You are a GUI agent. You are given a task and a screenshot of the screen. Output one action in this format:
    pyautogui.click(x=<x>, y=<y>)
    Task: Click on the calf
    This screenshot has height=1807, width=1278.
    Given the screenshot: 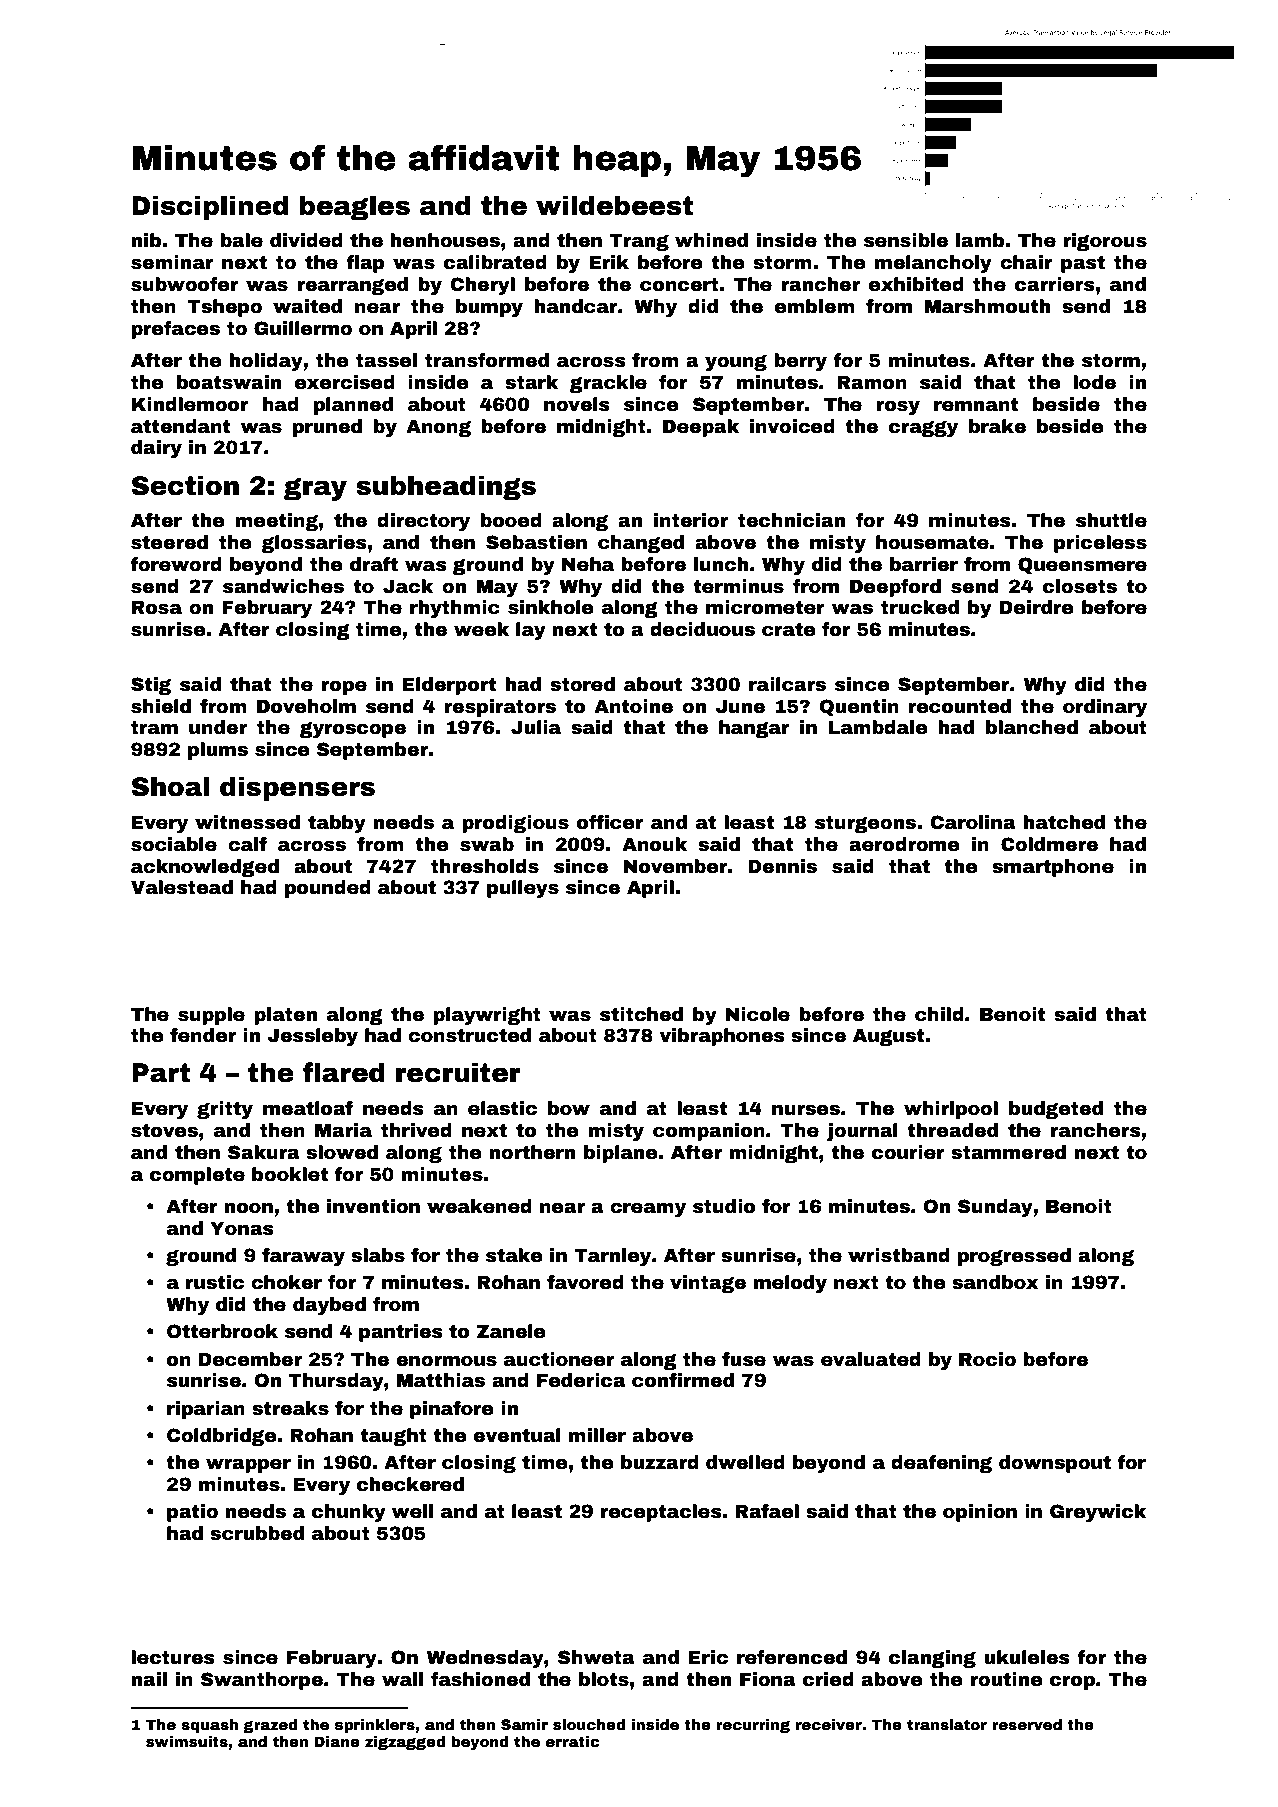 What is the action you would take?
    pyautogui.click(x=247, y=844)
